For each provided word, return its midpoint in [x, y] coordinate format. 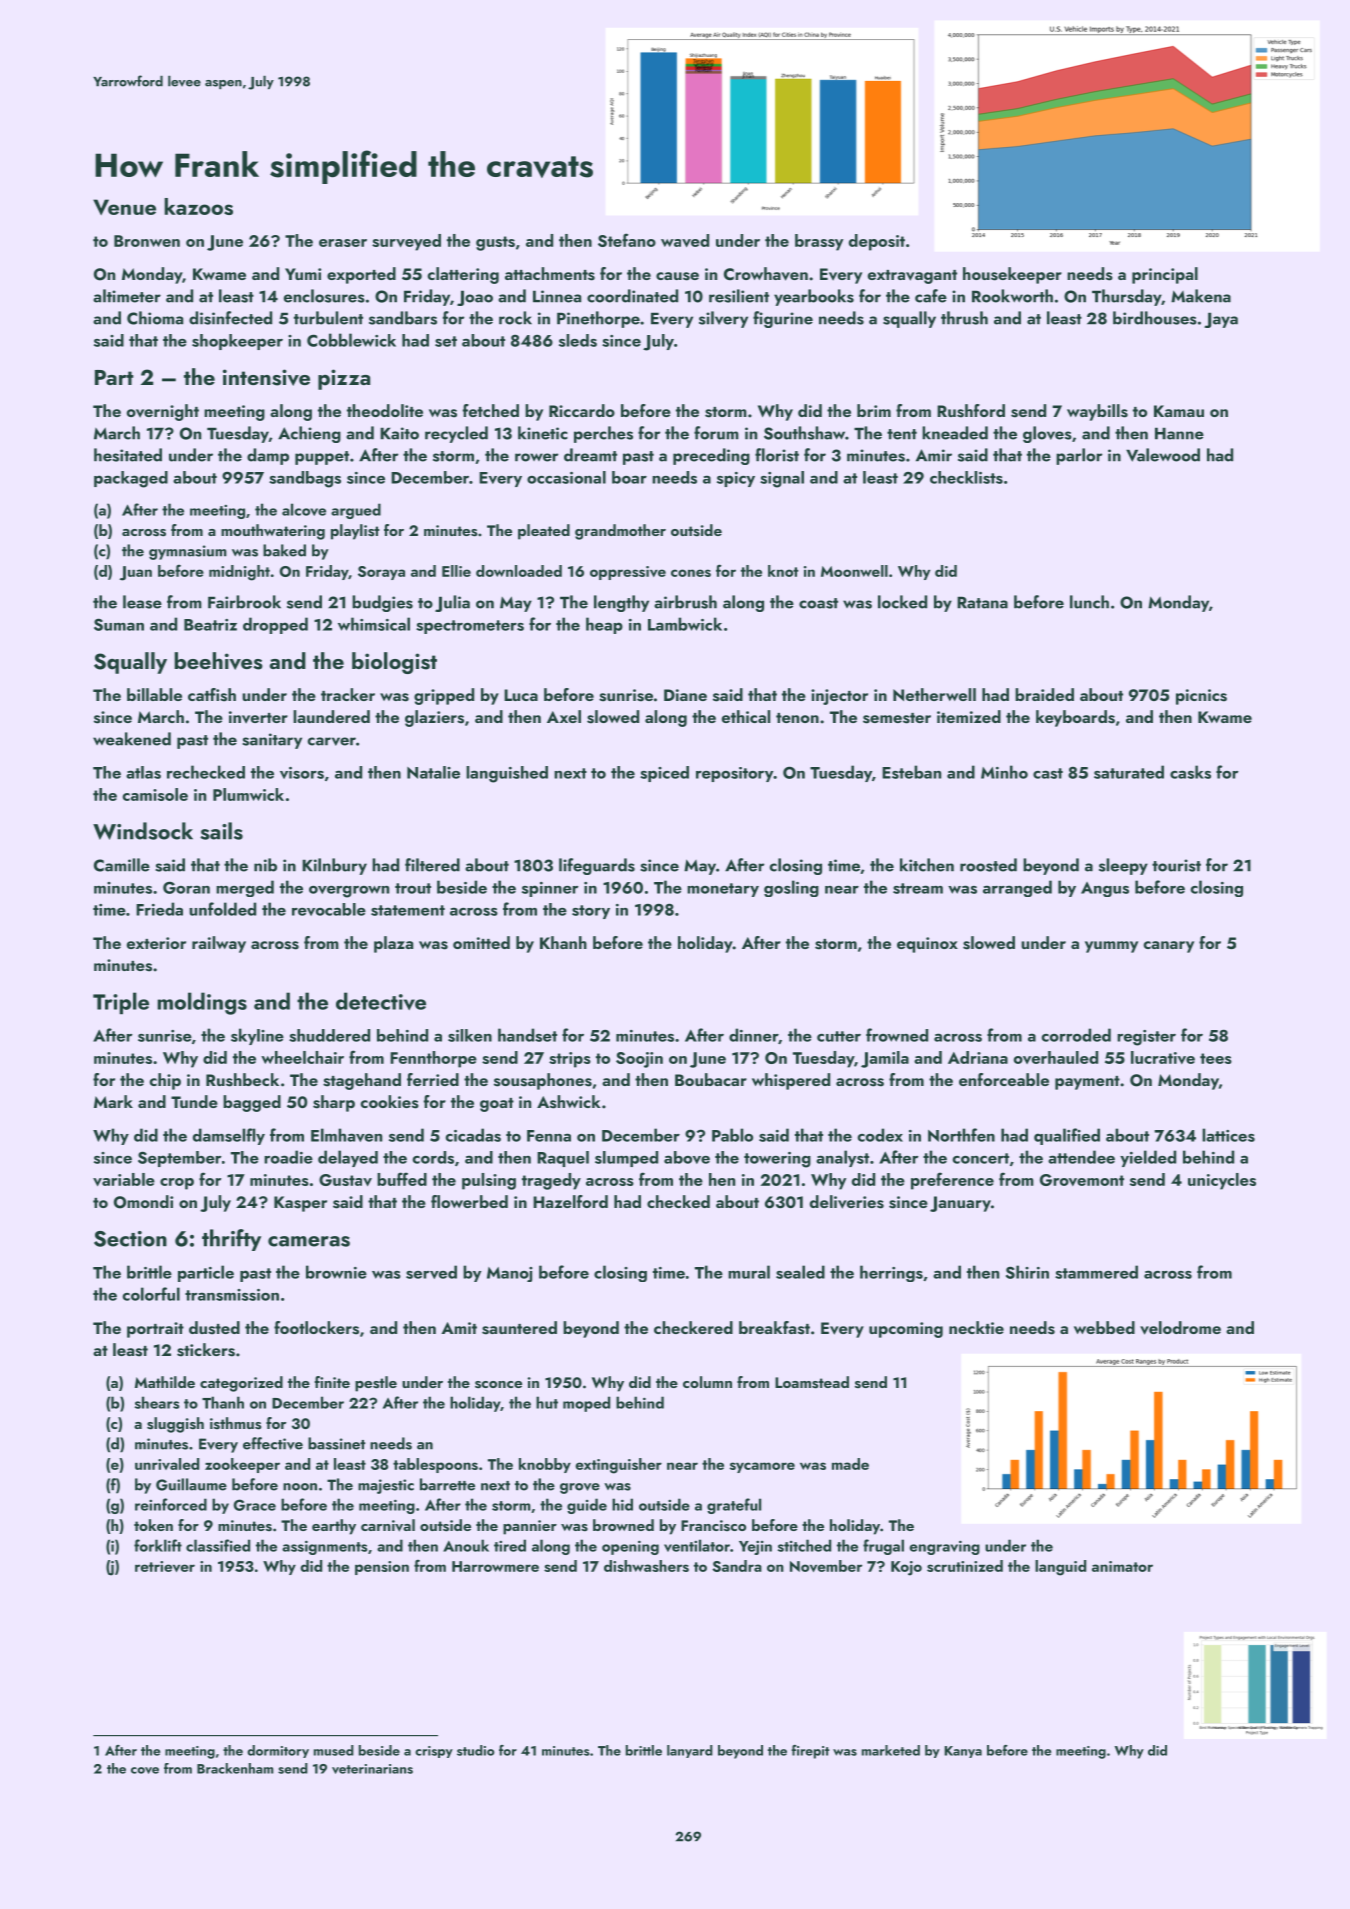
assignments [325, 1547]
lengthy [621, 603]
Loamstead [812, 1382]
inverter [258, 717]
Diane [685, 695]
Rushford [971, 411]
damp [268, 456]
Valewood [1163, 455]
